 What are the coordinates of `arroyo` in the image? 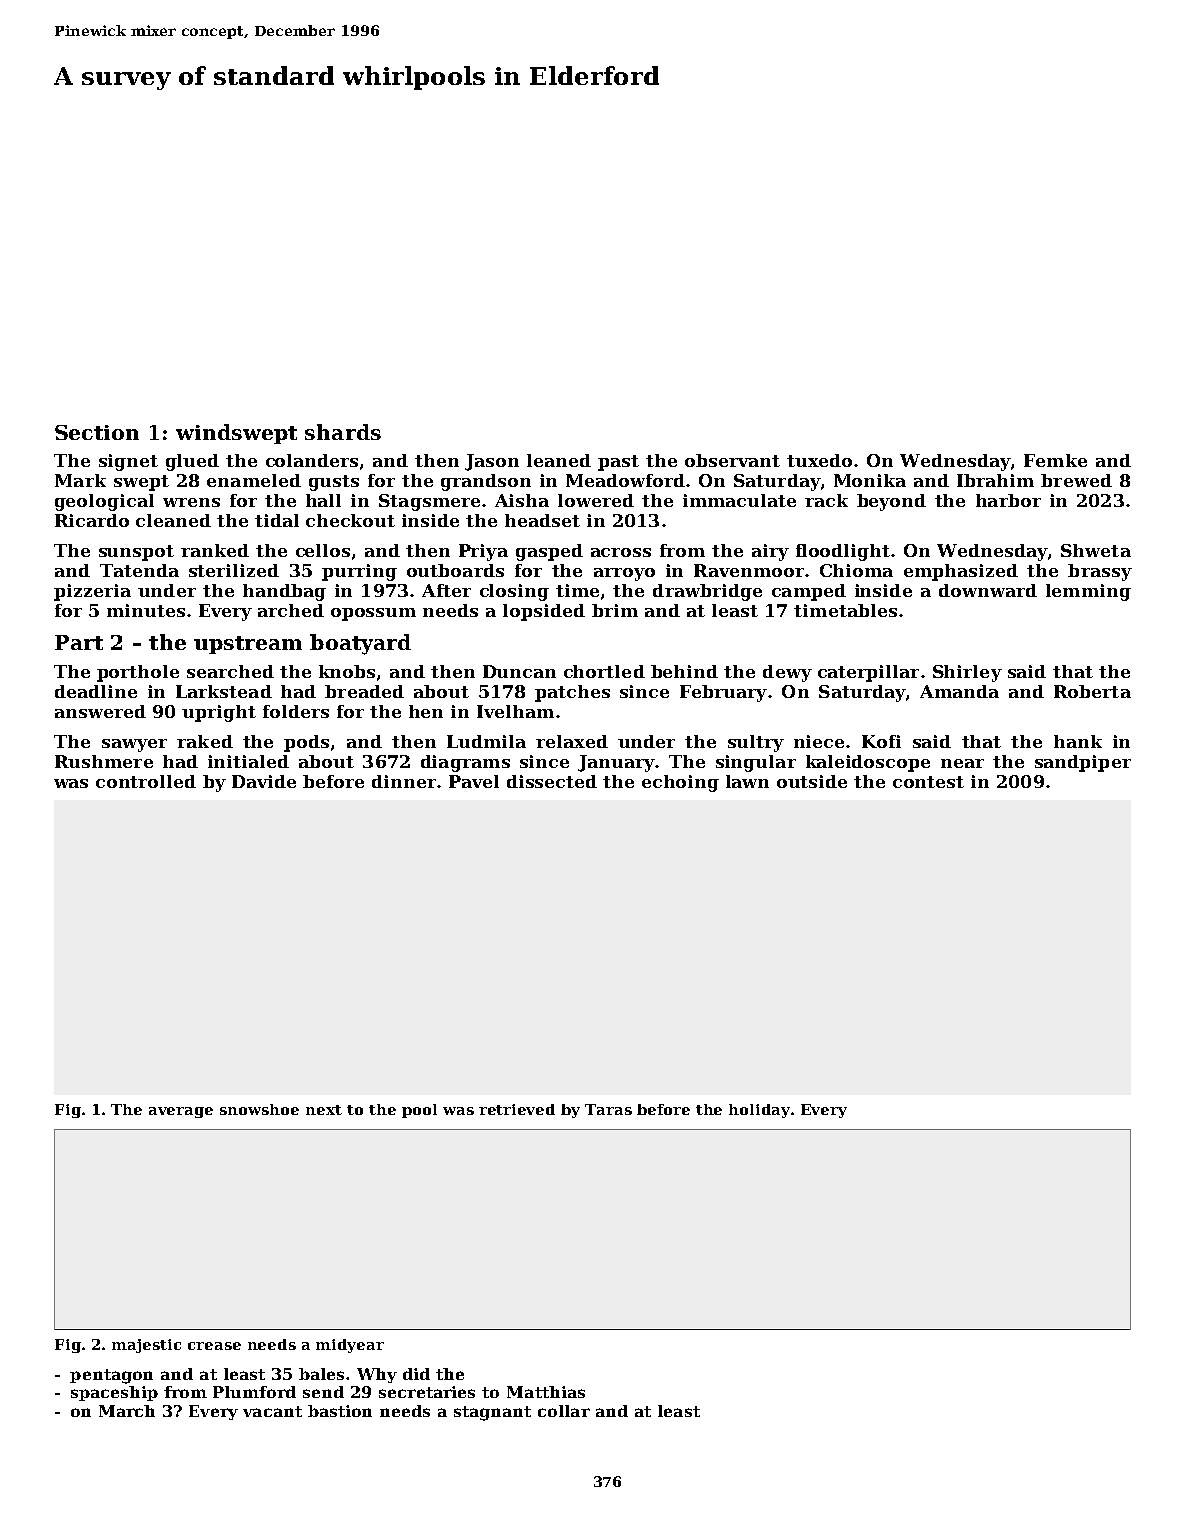 It's located at (624, 574).
